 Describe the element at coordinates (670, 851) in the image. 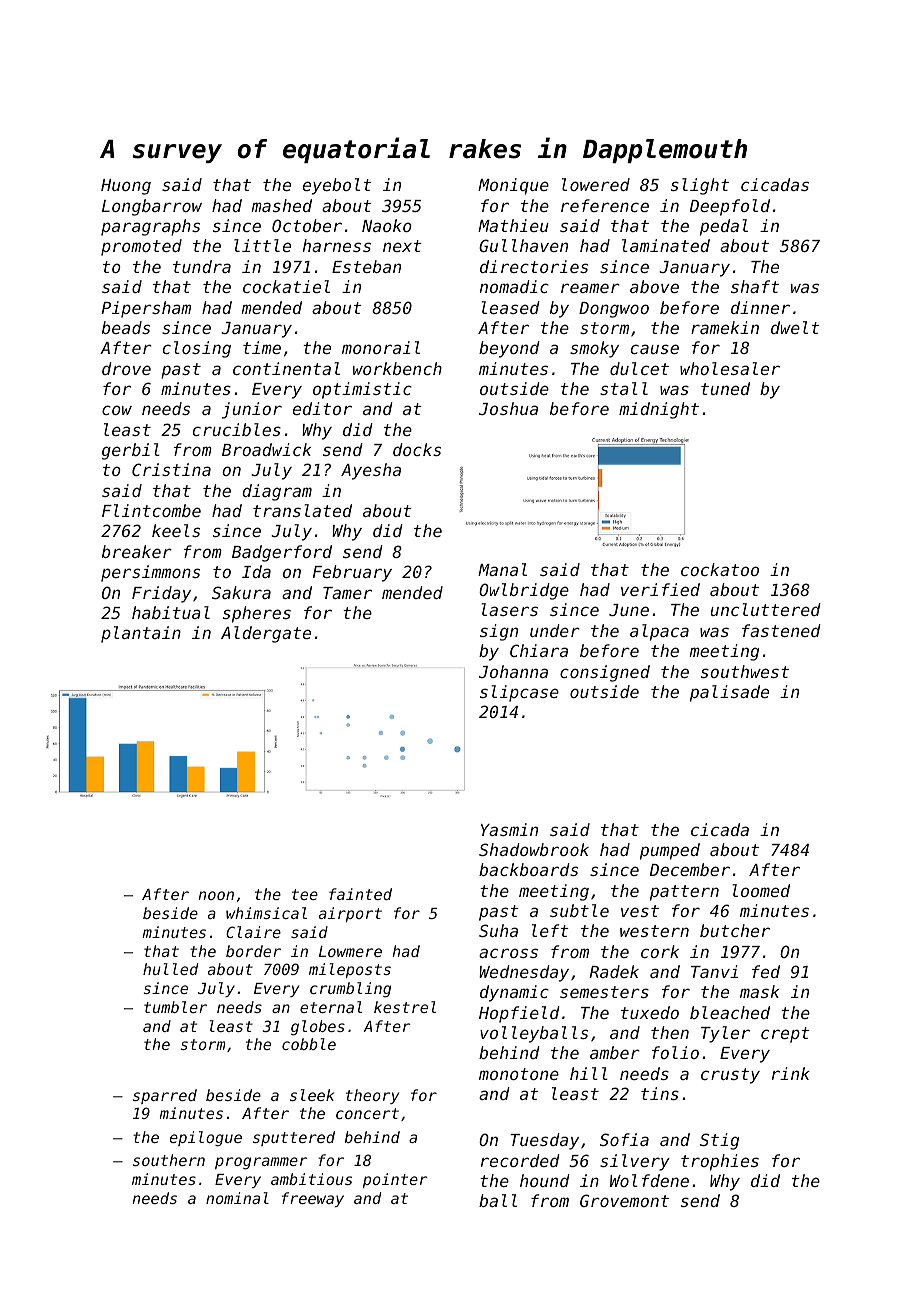

I see `pumped` at that location.
